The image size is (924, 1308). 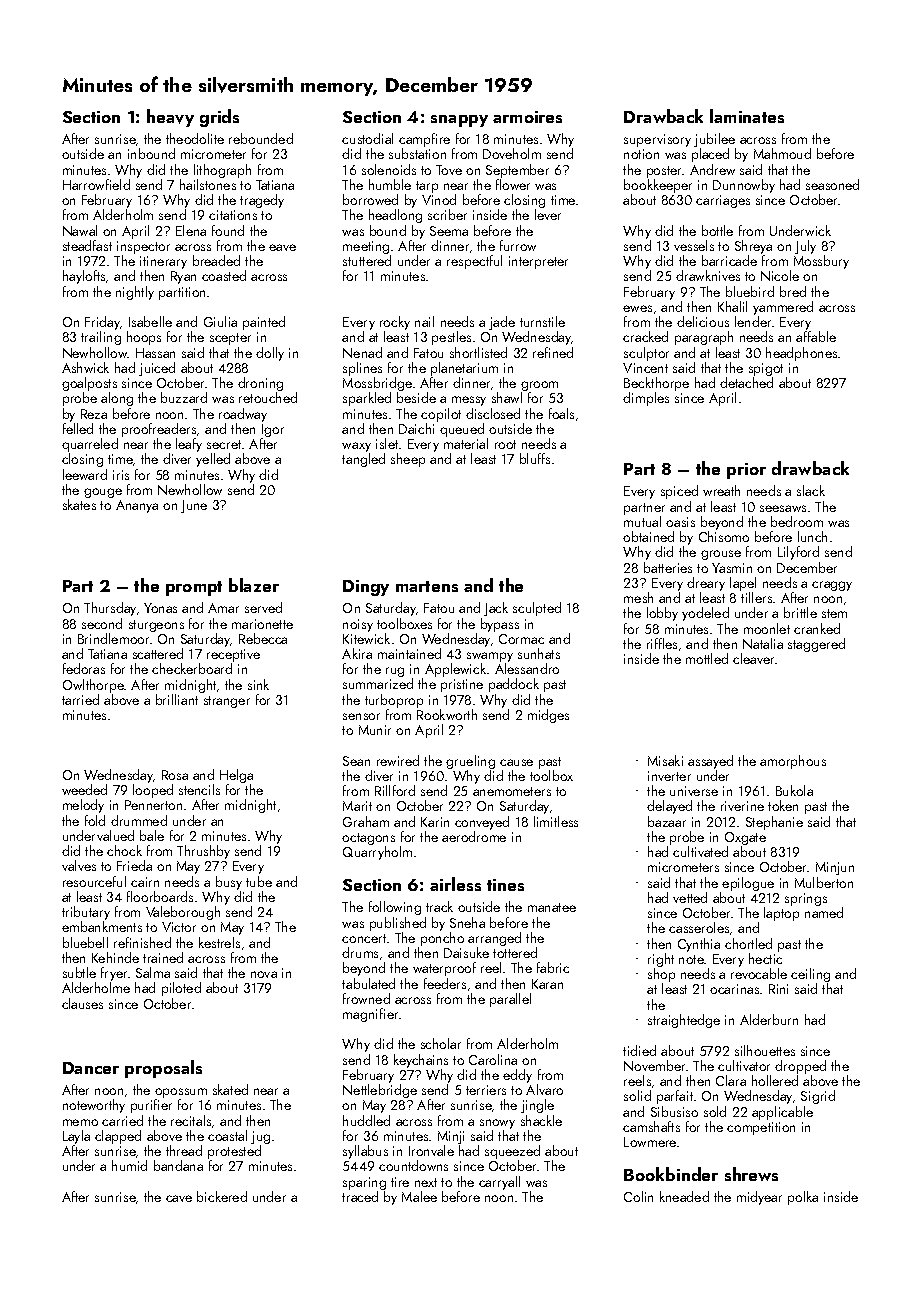 I want to click on bickered, so click(x=222, y=1196).
